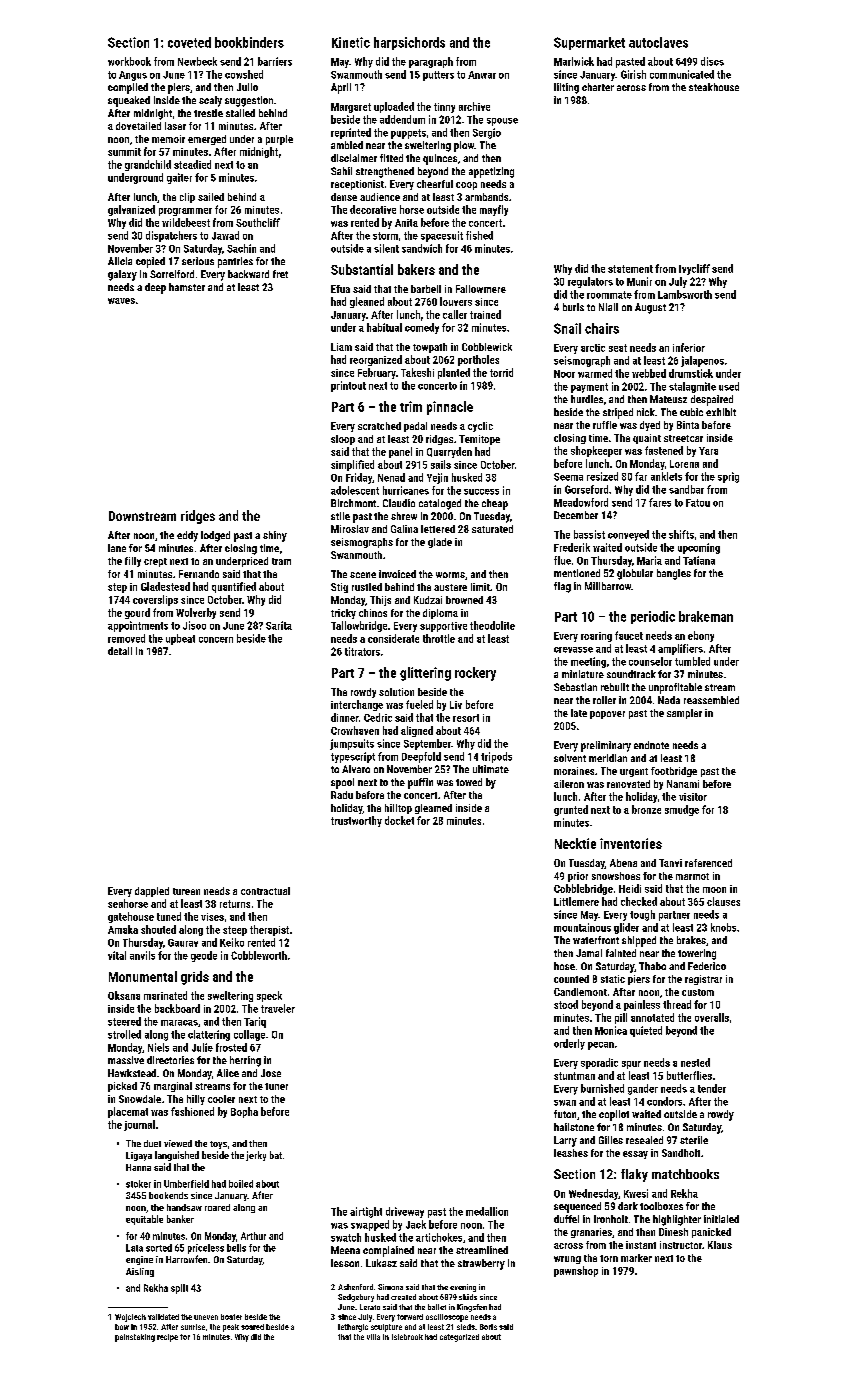 Image resolution: width=849 pixels, height=1400 pixels. I want to click on Wolverby, so click(196, 613).
